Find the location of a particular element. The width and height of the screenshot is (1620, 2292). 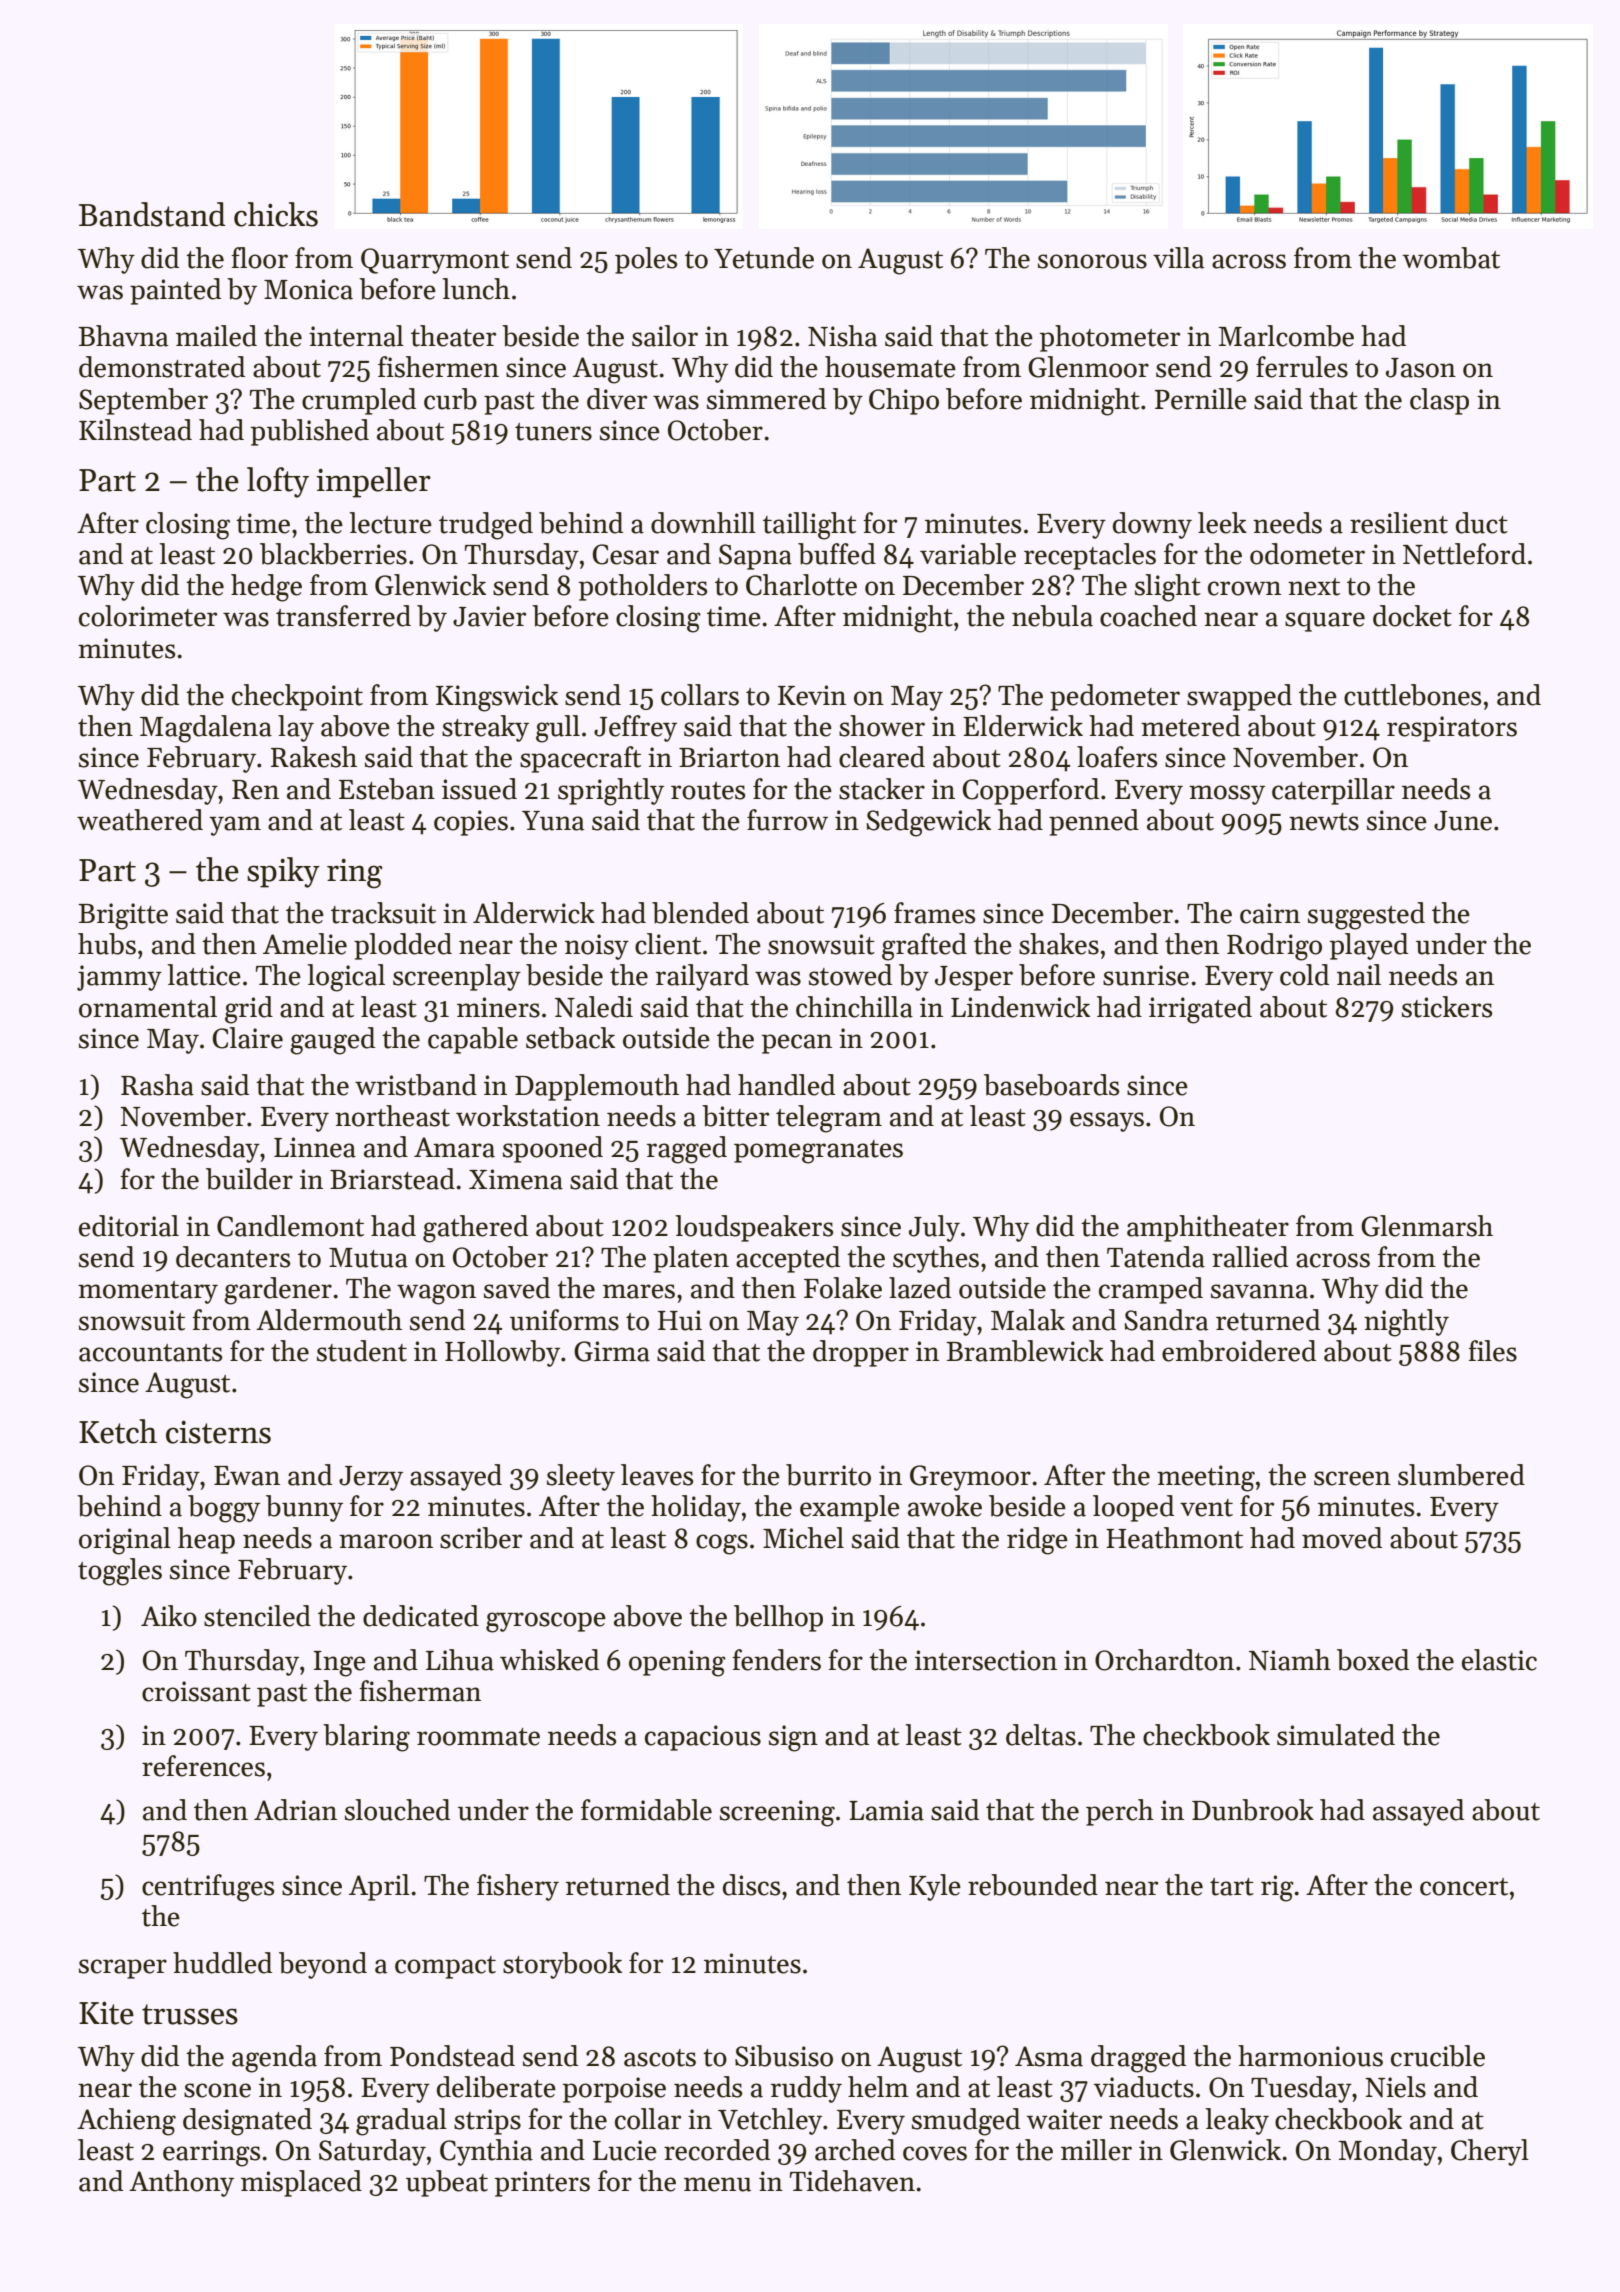

slouched is located at coordinates (397, 1810).
